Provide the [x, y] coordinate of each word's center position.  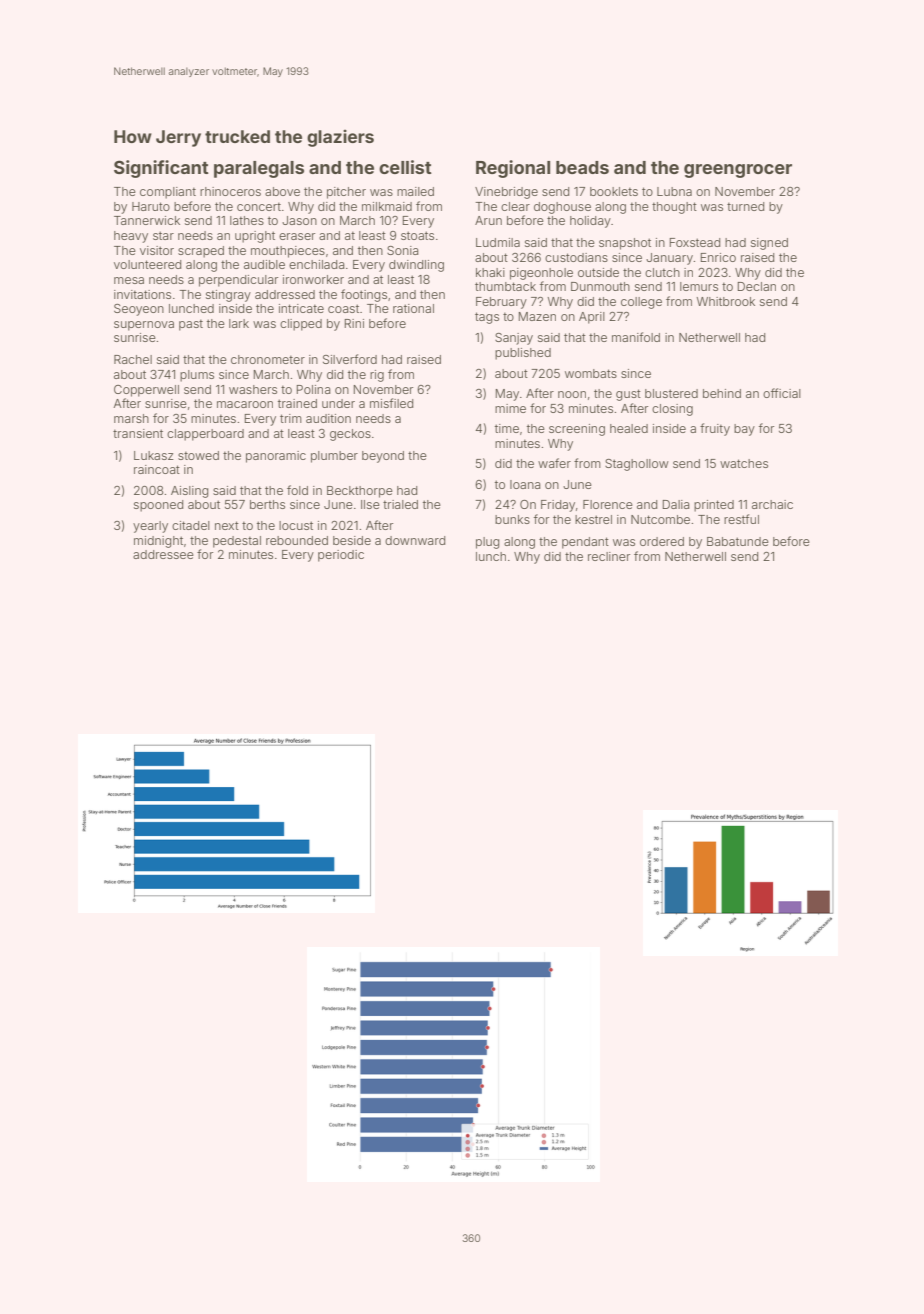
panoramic [276, 457]
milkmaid [387, 206]
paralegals [259, 169]
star [163, 235]
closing [672, 410]
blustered [671, 393]
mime [510, 408]
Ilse [370, 504]
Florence [608, 504]
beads [582, 167]
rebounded [297, 540]
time [507, 428]
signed [769, 244]
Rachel [133, 359]
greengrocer [738, 171]
